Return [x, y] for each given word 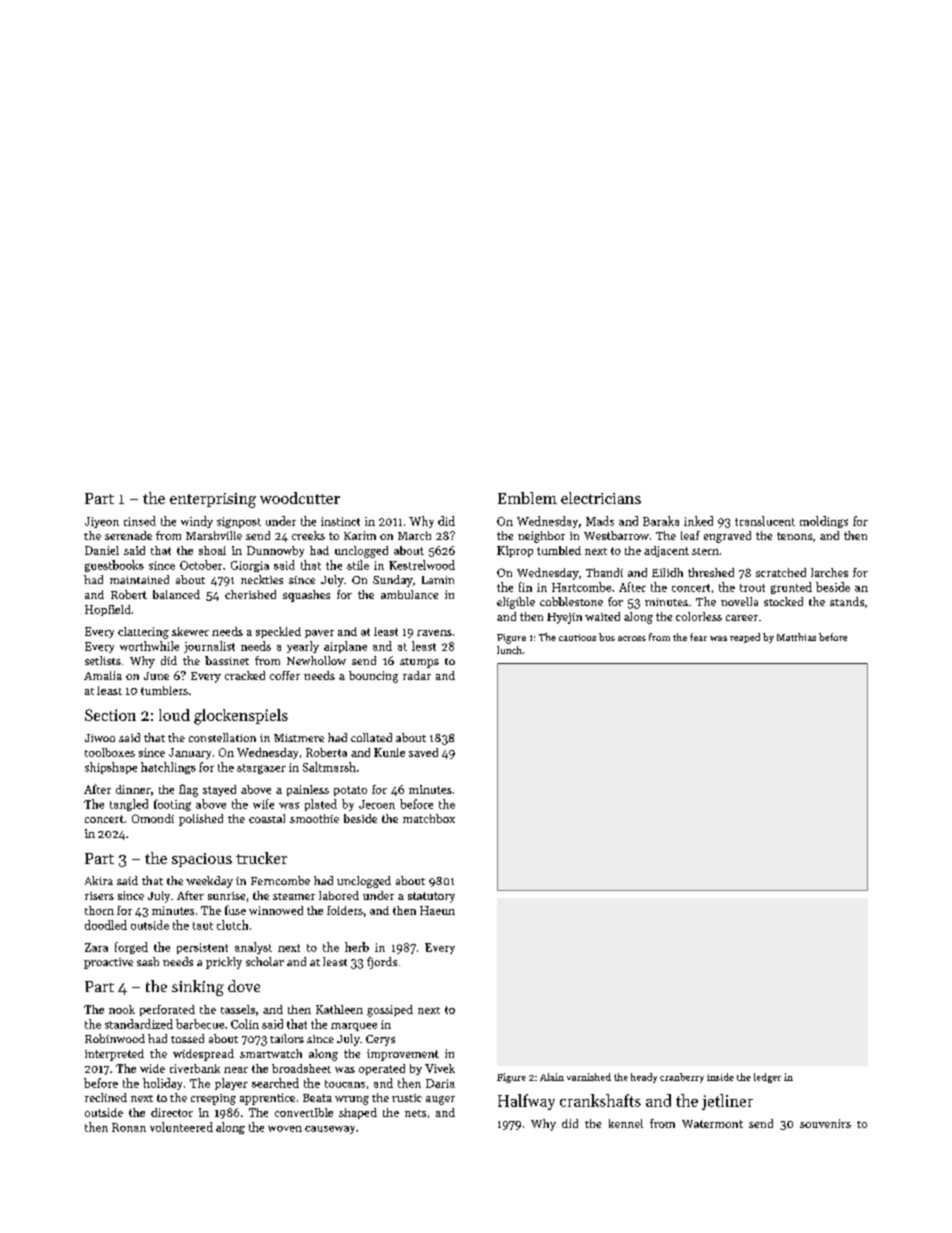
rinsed [140, 521]
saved [423, 752]
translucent [765, 521]
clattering [143, 633]
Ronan [129, 1127]
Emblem [527, 498]
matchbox [429, 818]
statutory [431, 897]
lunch [509, 650]
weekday [209, 882]
